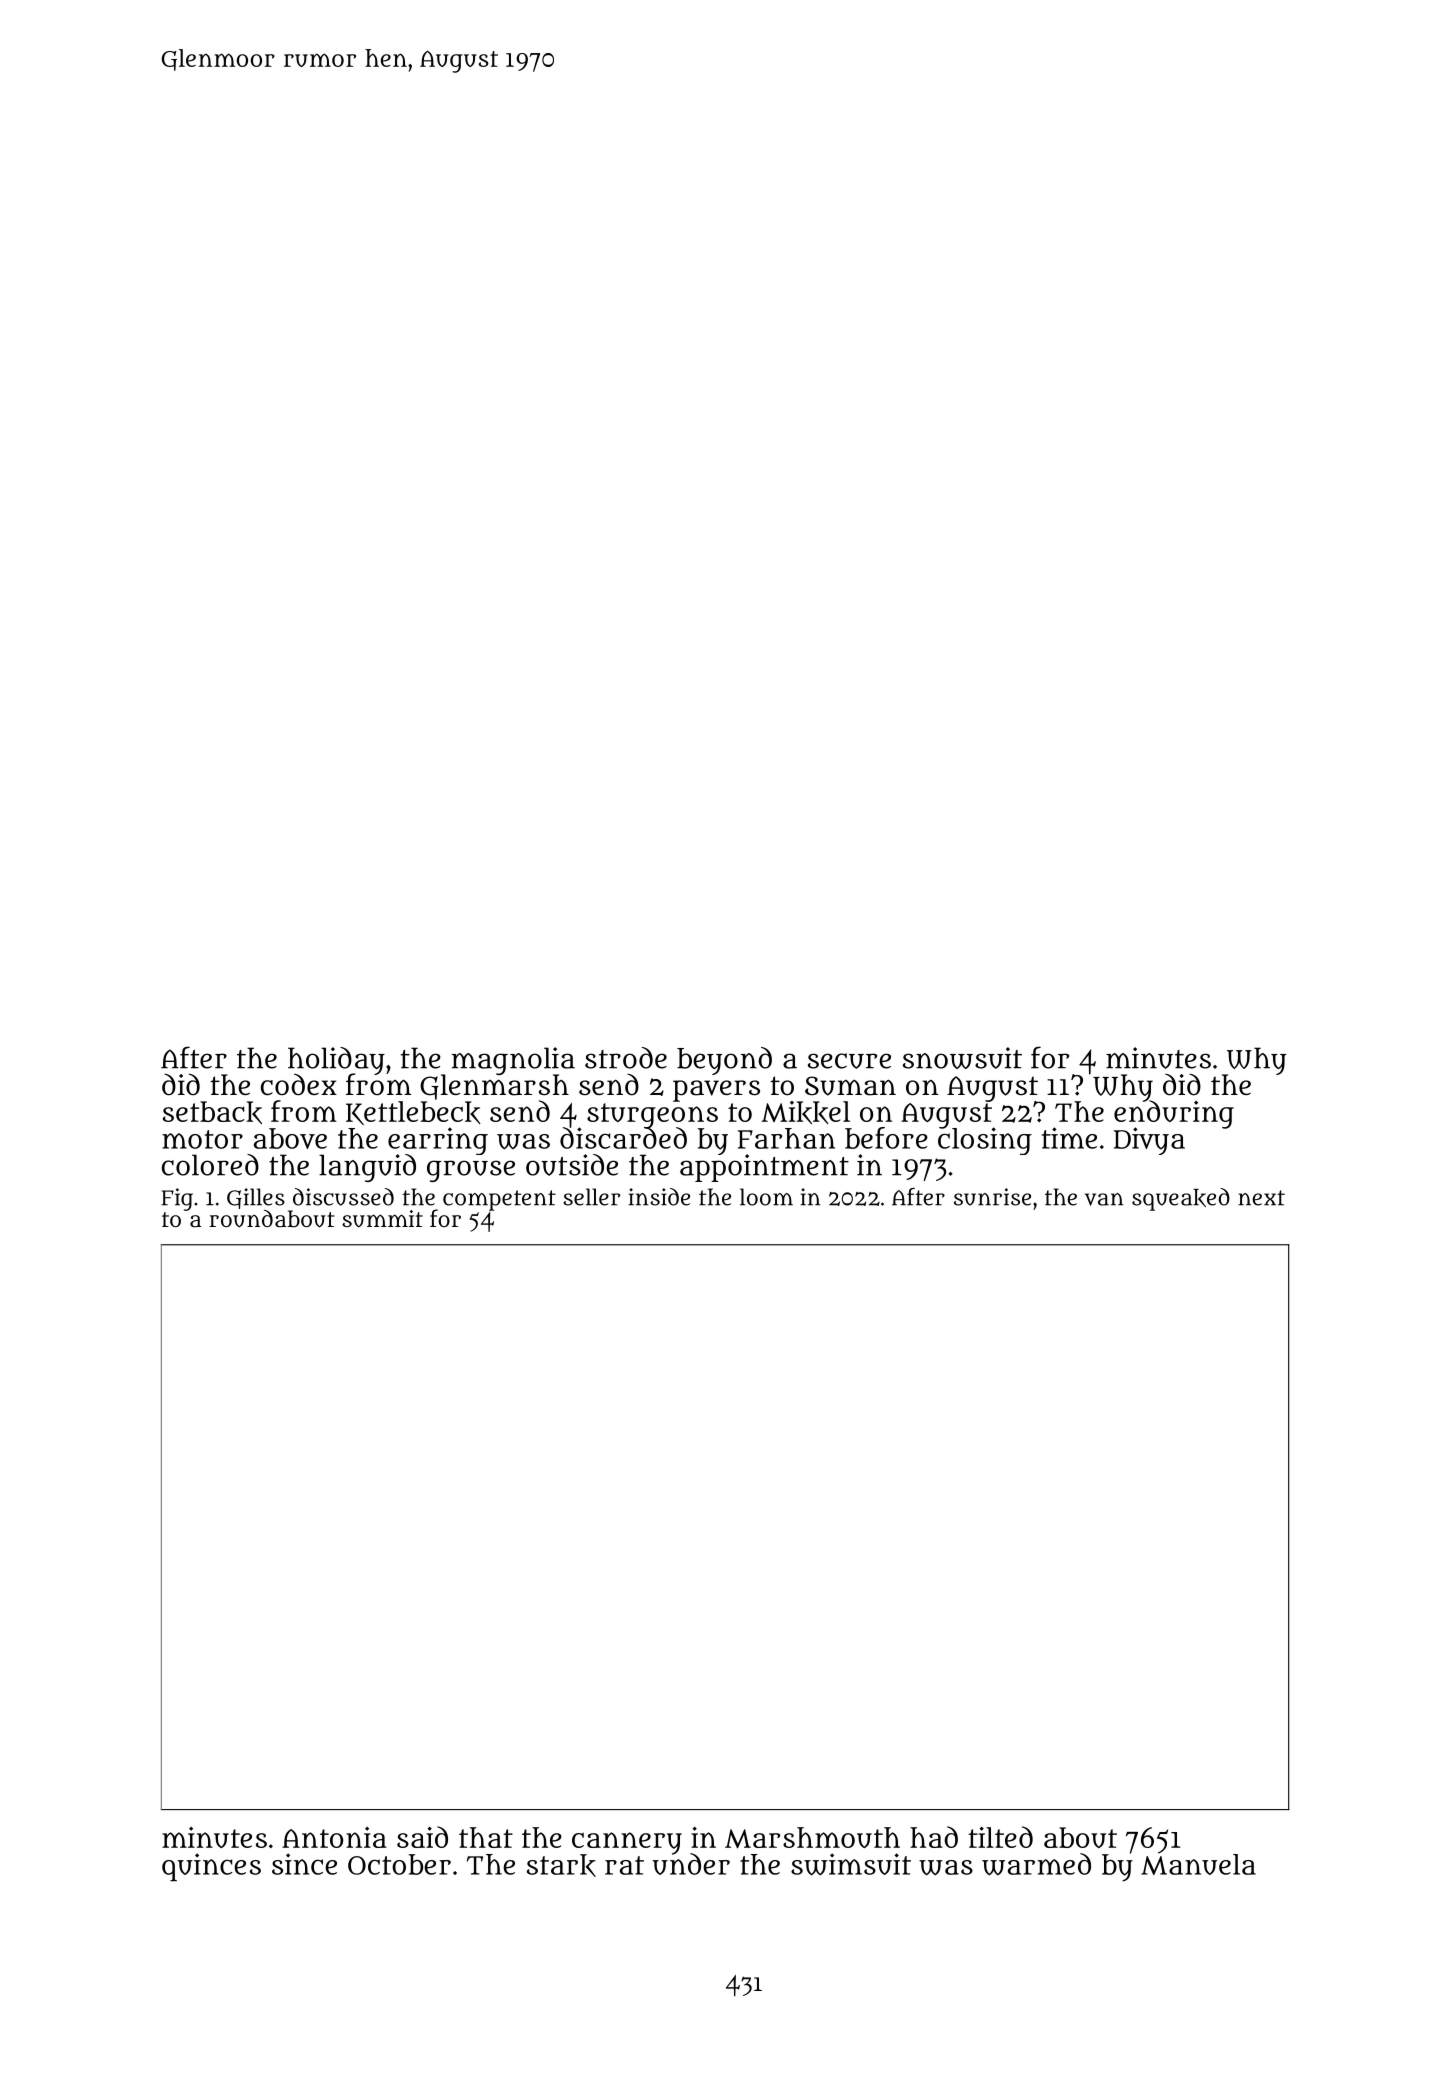 Image resolution: width=1450 pixels, height=2100 pixels. I want to click on Antonia, so click(334, 1837).
